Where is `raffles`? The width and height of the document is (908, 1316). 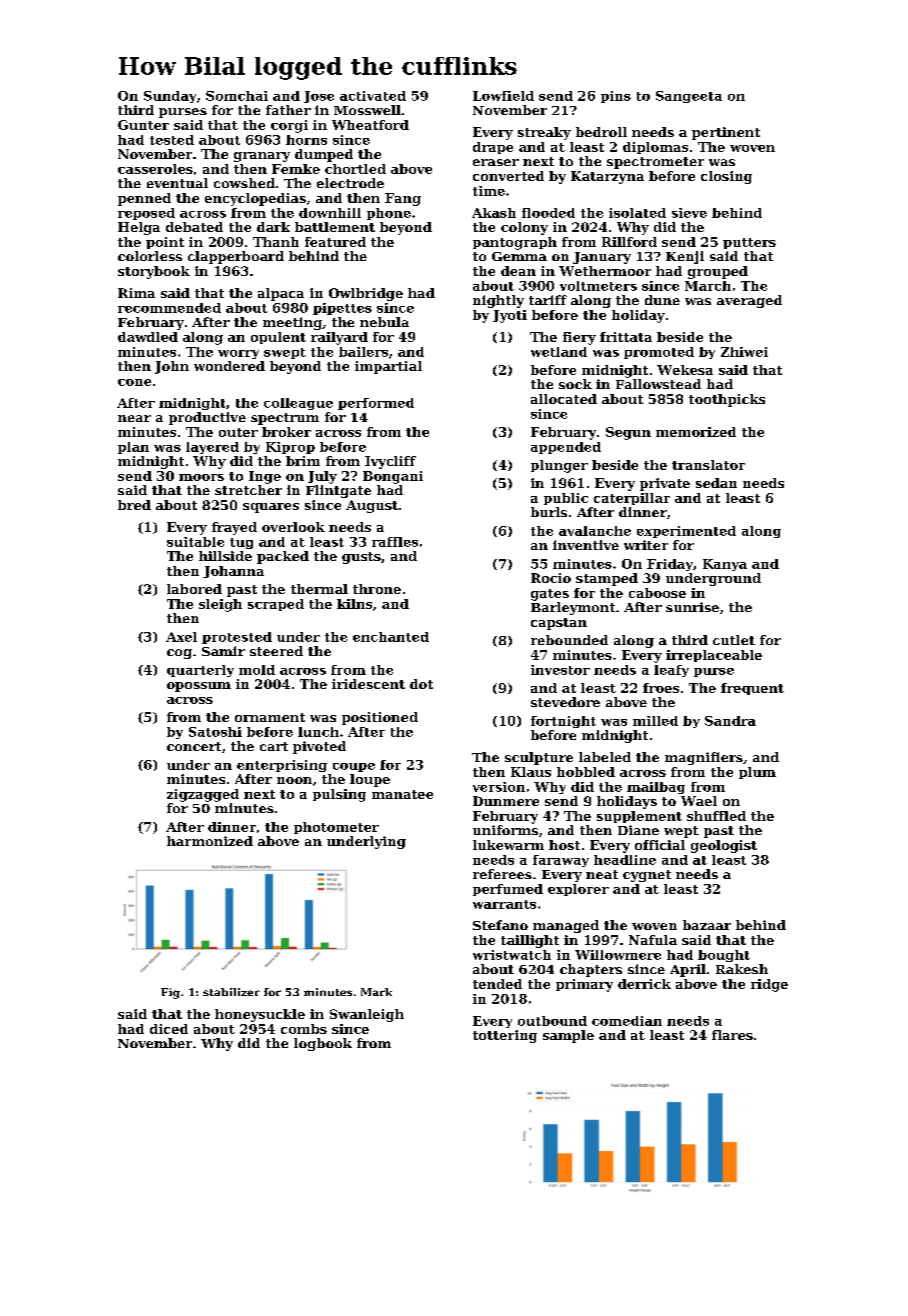
raffles is located at coordinates (395, 542).
